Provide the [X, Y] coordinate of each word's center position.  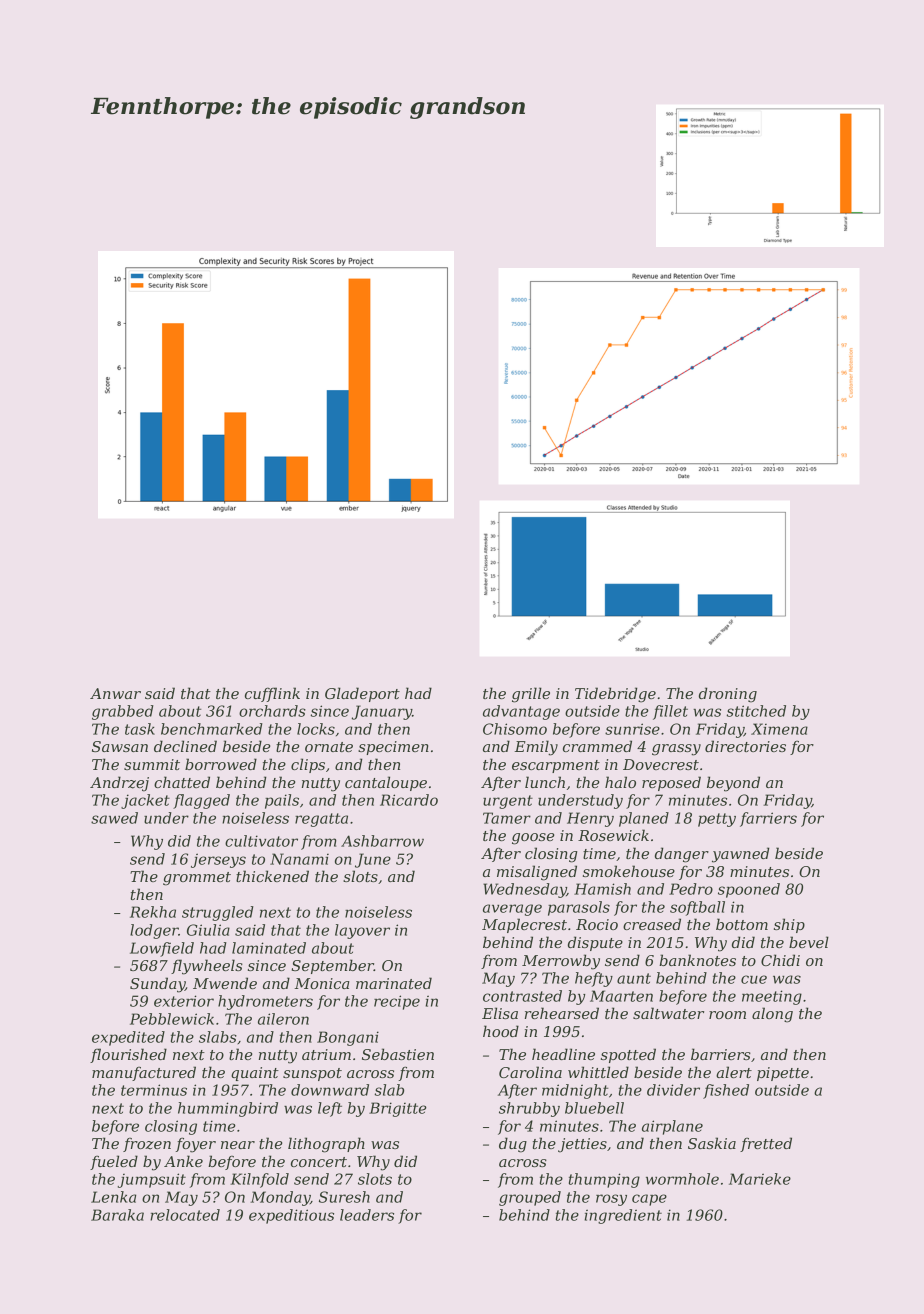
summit [152, 764]
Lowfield [162, 949]
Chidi [780, 960]
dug [513, 1145]
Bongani [348, 1038]
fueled [114, 1162]
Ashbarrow [382, 841]
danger [682, 855]
